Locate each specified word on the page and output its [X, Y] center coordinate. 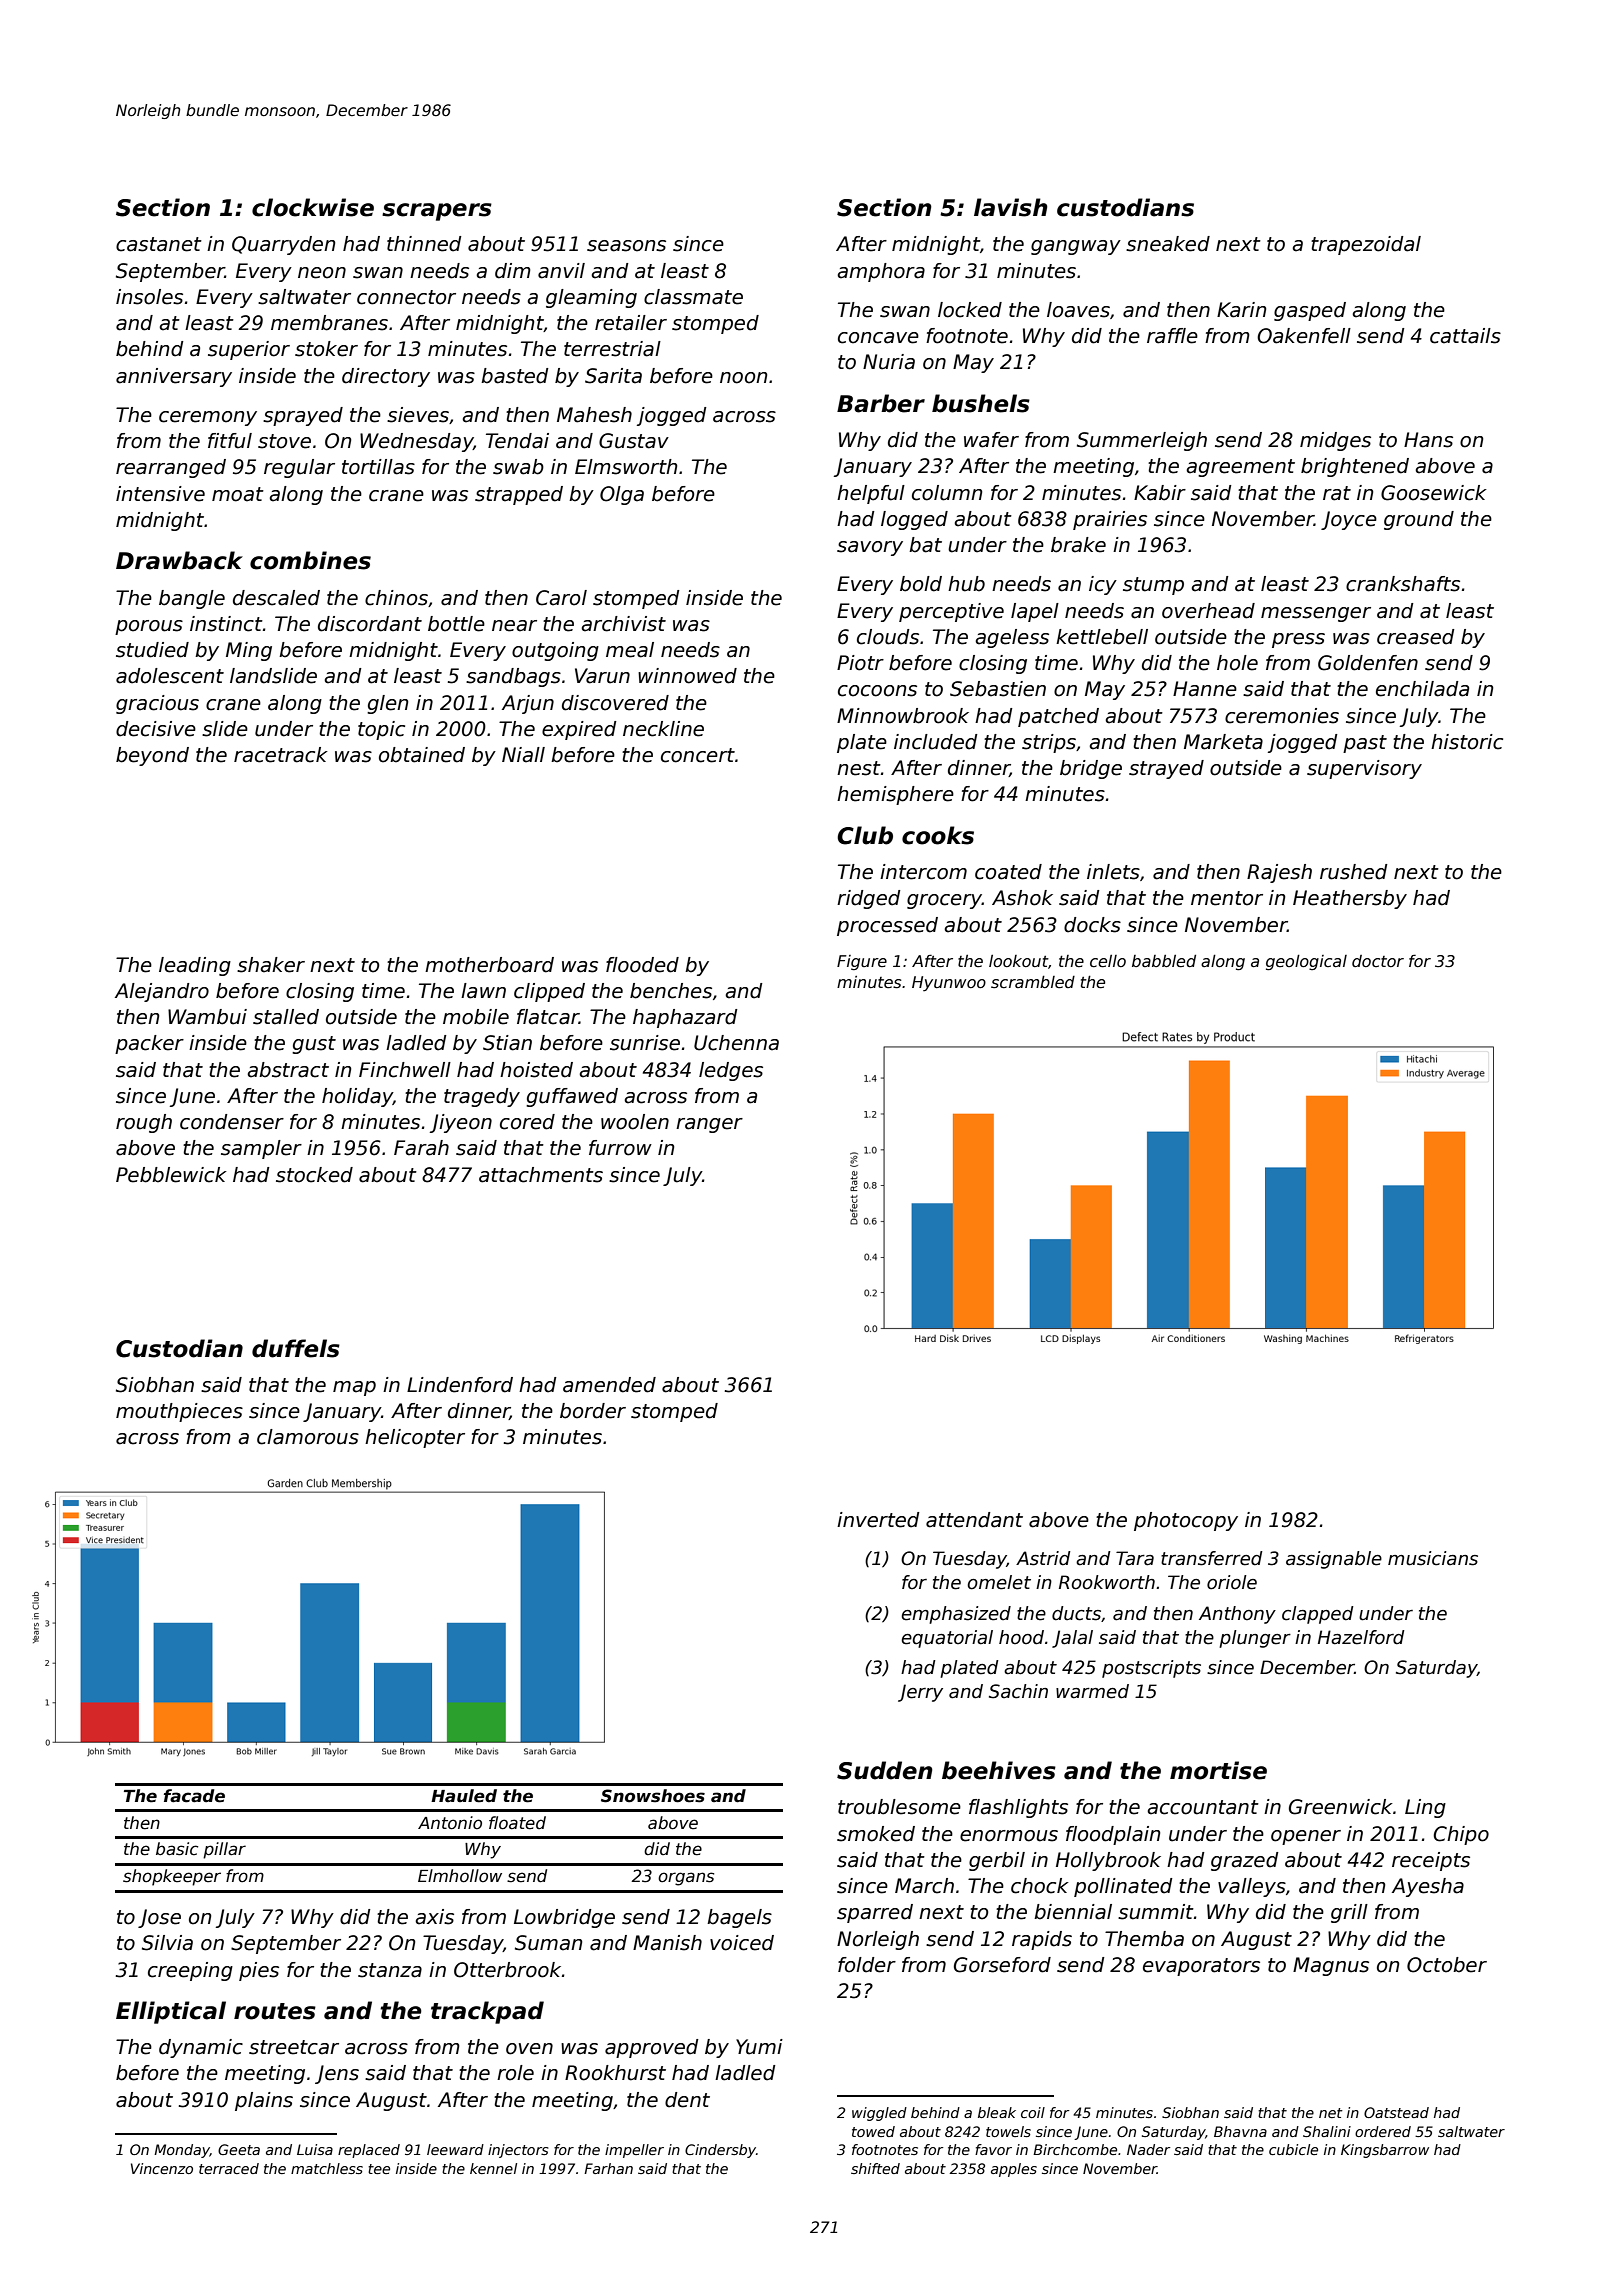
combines [310, 560]
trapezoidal [1366, 245]
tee [379, 2169]
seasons [626, 246]
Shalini [1327, 2131]
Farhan [608, 2168]
